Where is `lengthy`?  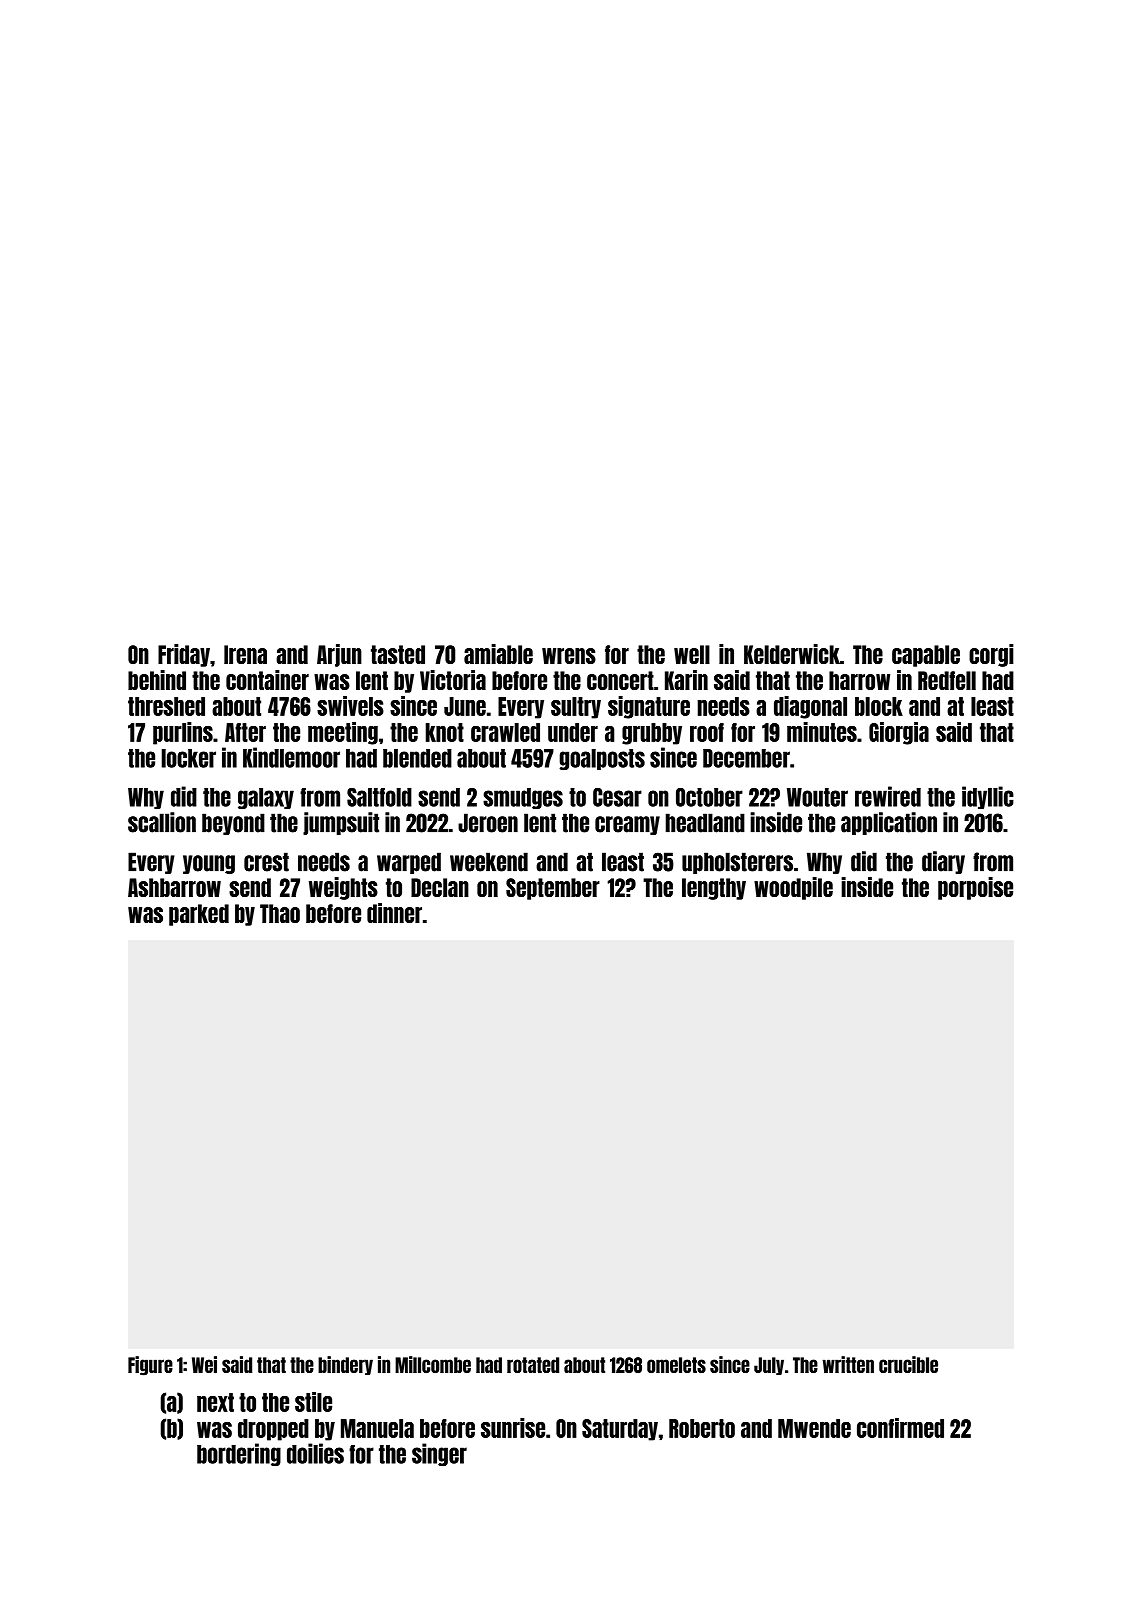 lengthy is located at coordinates (714, 889).
